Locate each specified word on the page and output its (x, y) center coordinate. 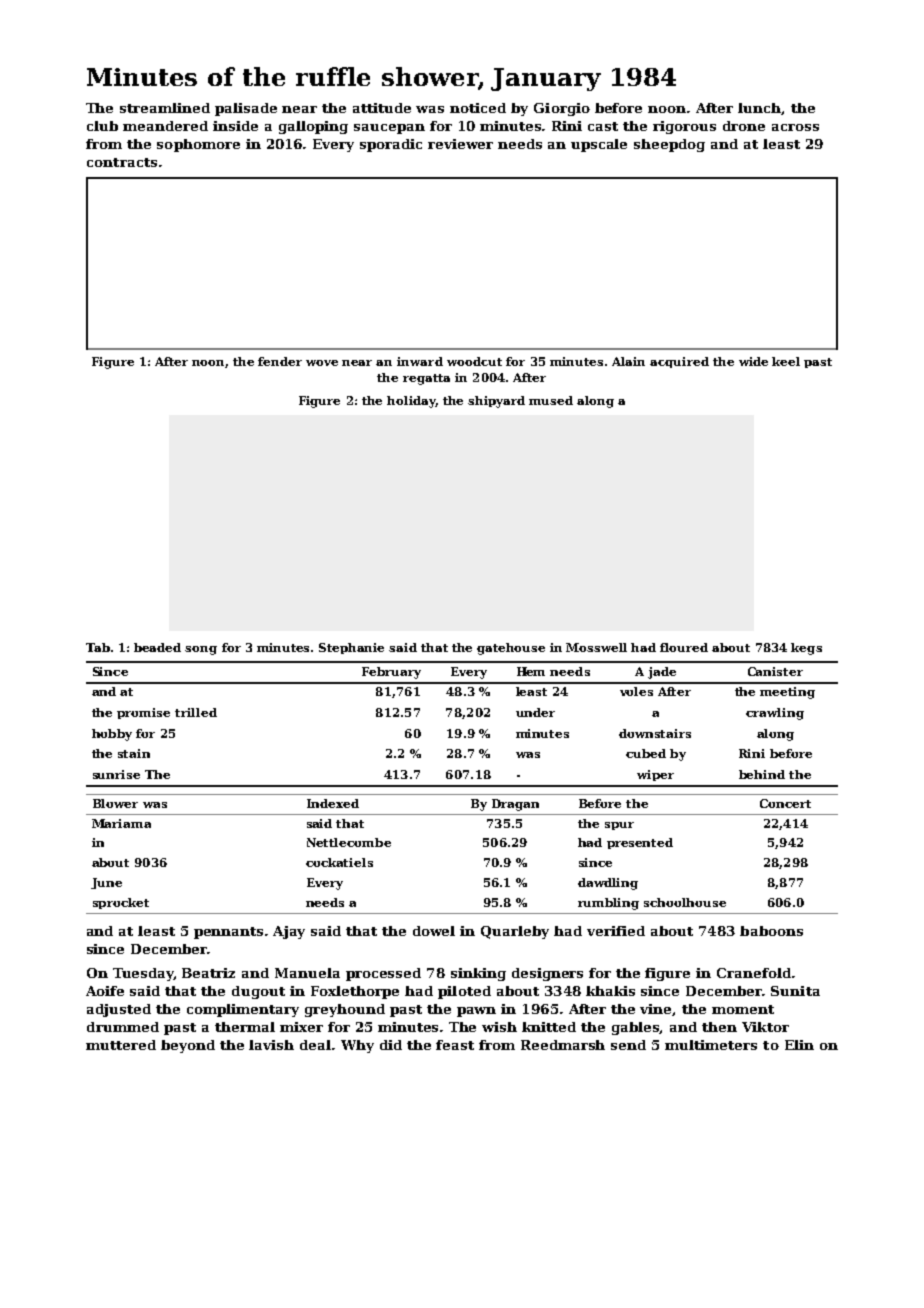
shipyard (496, 402)
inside (235, 126)
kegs (806, 649)
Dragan (515, 805)
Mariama (121, 823)
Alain (628, 361)
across (795, 127)
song (201, 650)
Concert (785, 803)
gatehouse (511, 649)
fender (280, 361)
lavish (271, 1045)
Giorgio (562, 109)
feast (455, 1045)
